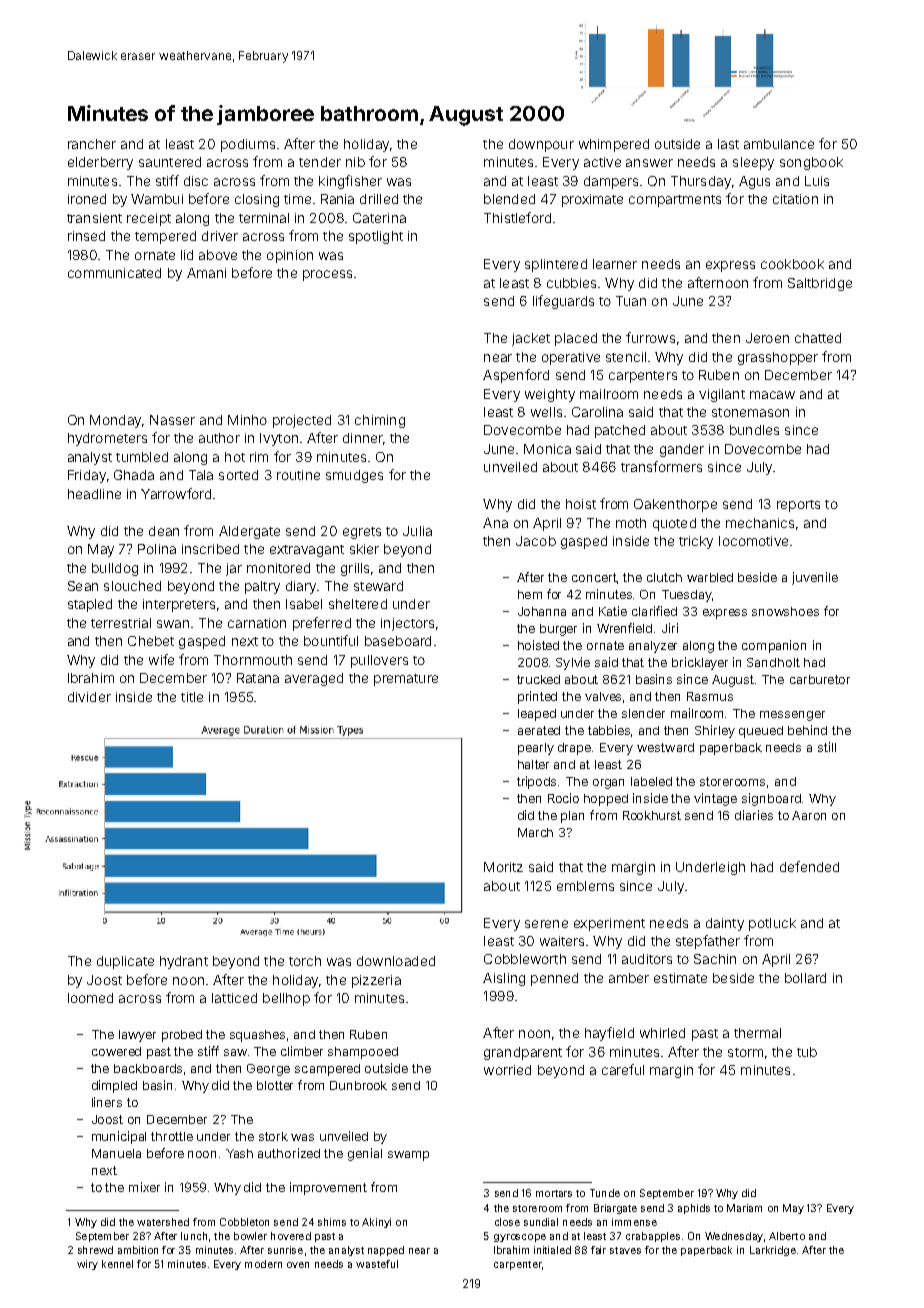 This screenshot has width=924, height=1308. What do you see at coordinates (795, 199) in the screenshot?
I see `citation` at bounding box center [795, 199].
